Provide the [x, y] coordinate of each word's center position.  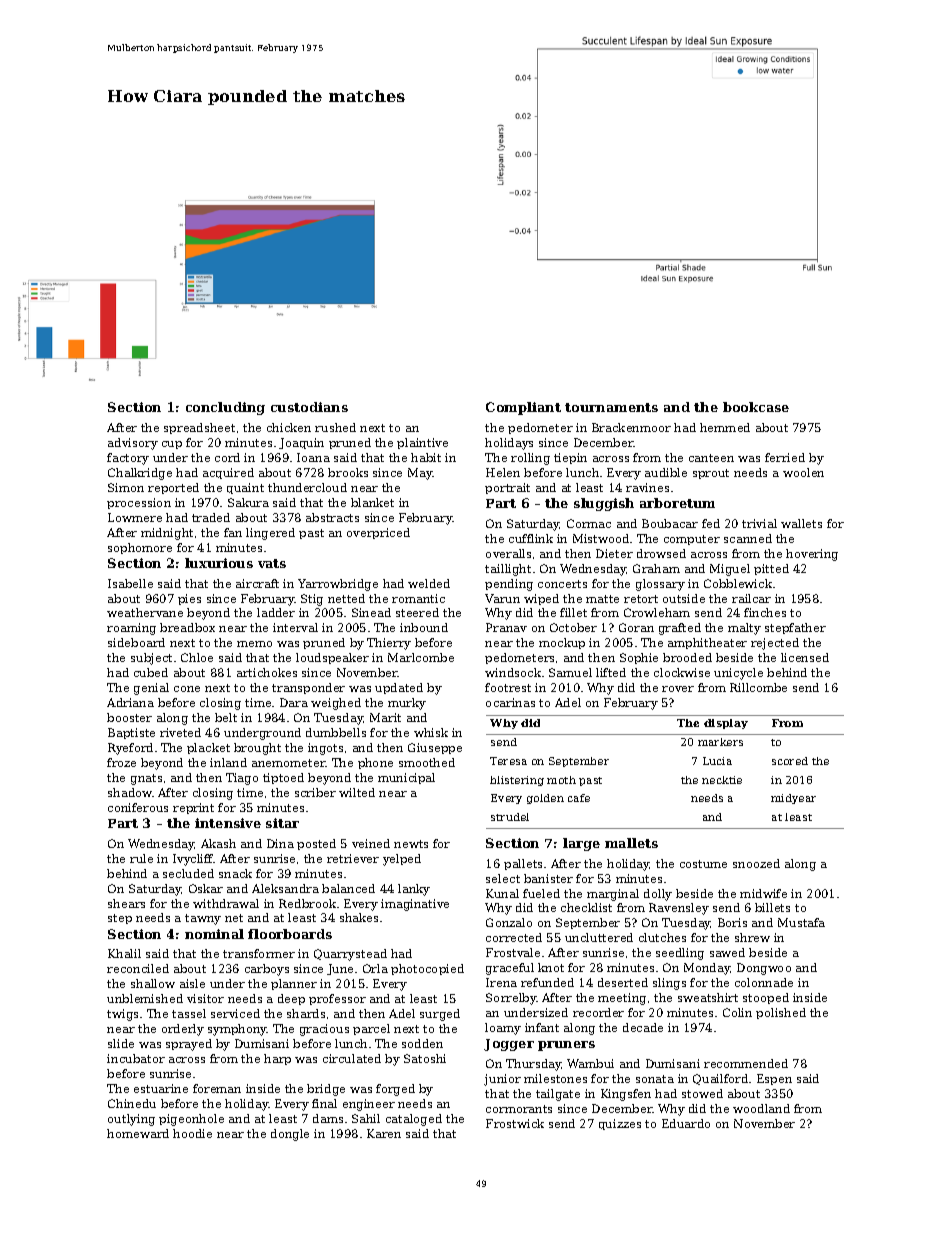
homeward [138, 1133]
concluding [225, 408]
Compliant [523, 408]
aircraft [257, 583]
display [726, 724]
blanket [372, 502]
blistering [517, 781]
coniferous [138, 807]
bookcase [756, 407]
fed [711, 523]
